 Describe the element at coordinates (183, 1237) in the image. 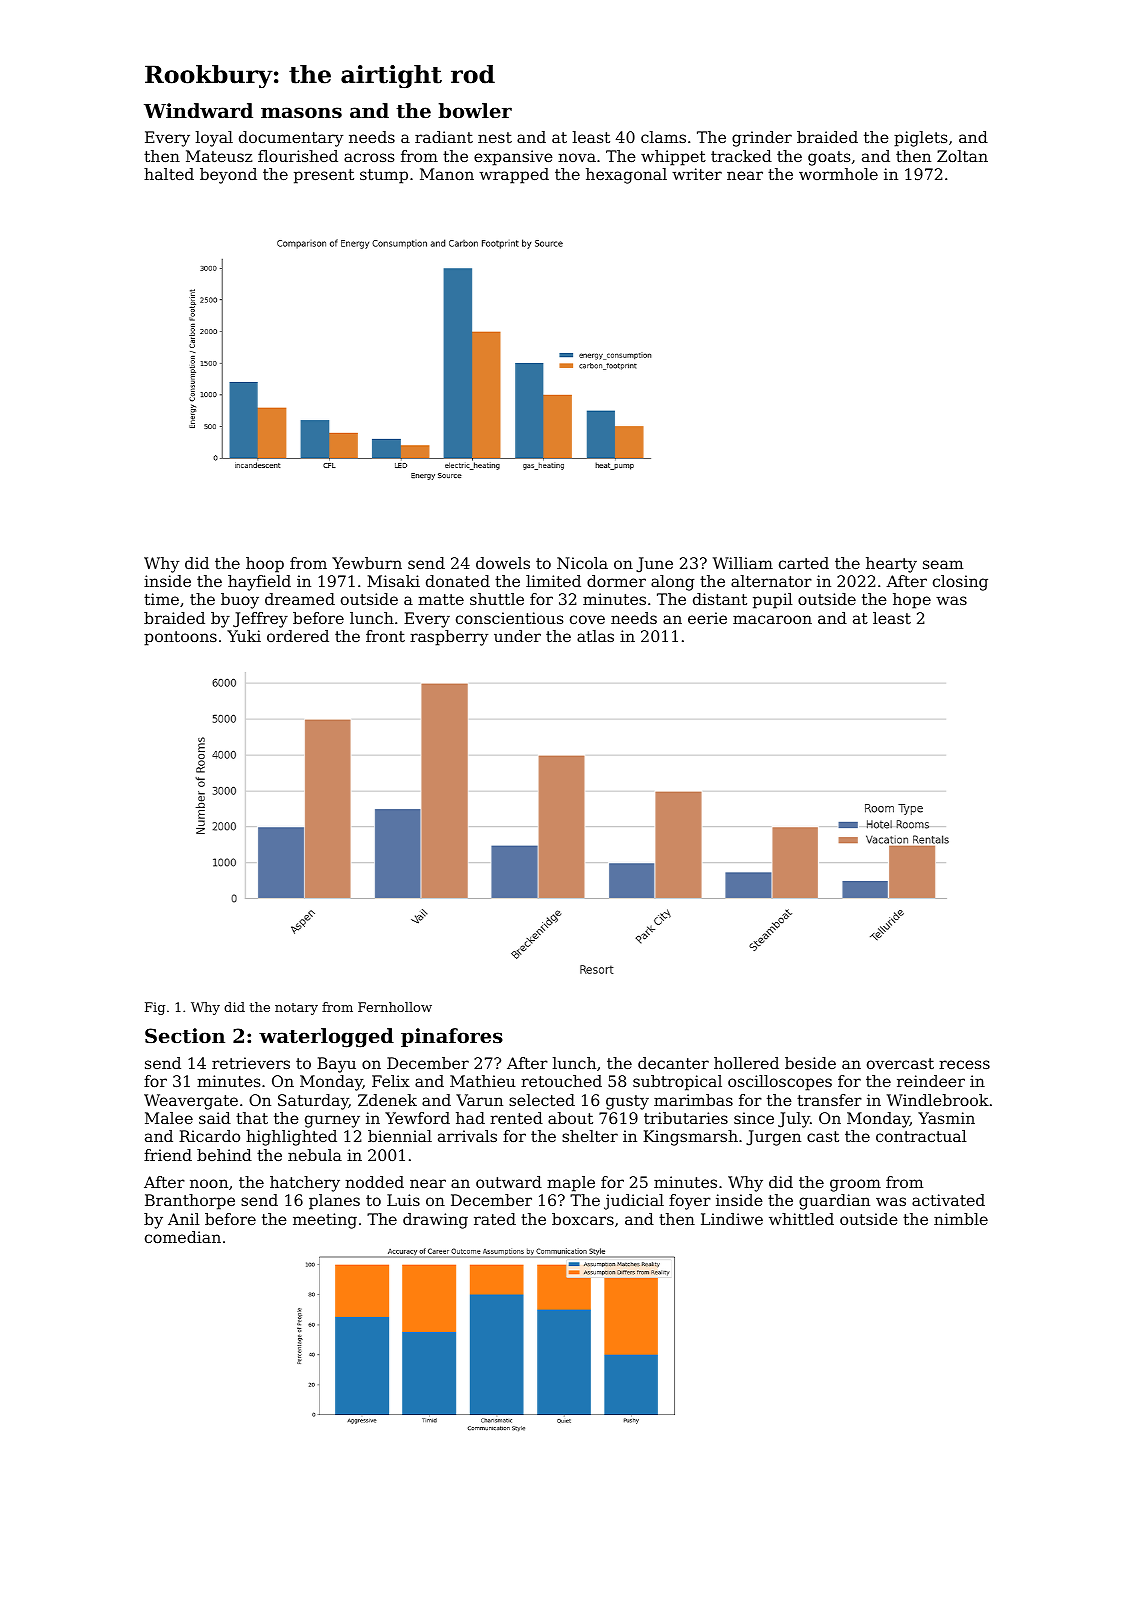

I see `comedian` at that location.
